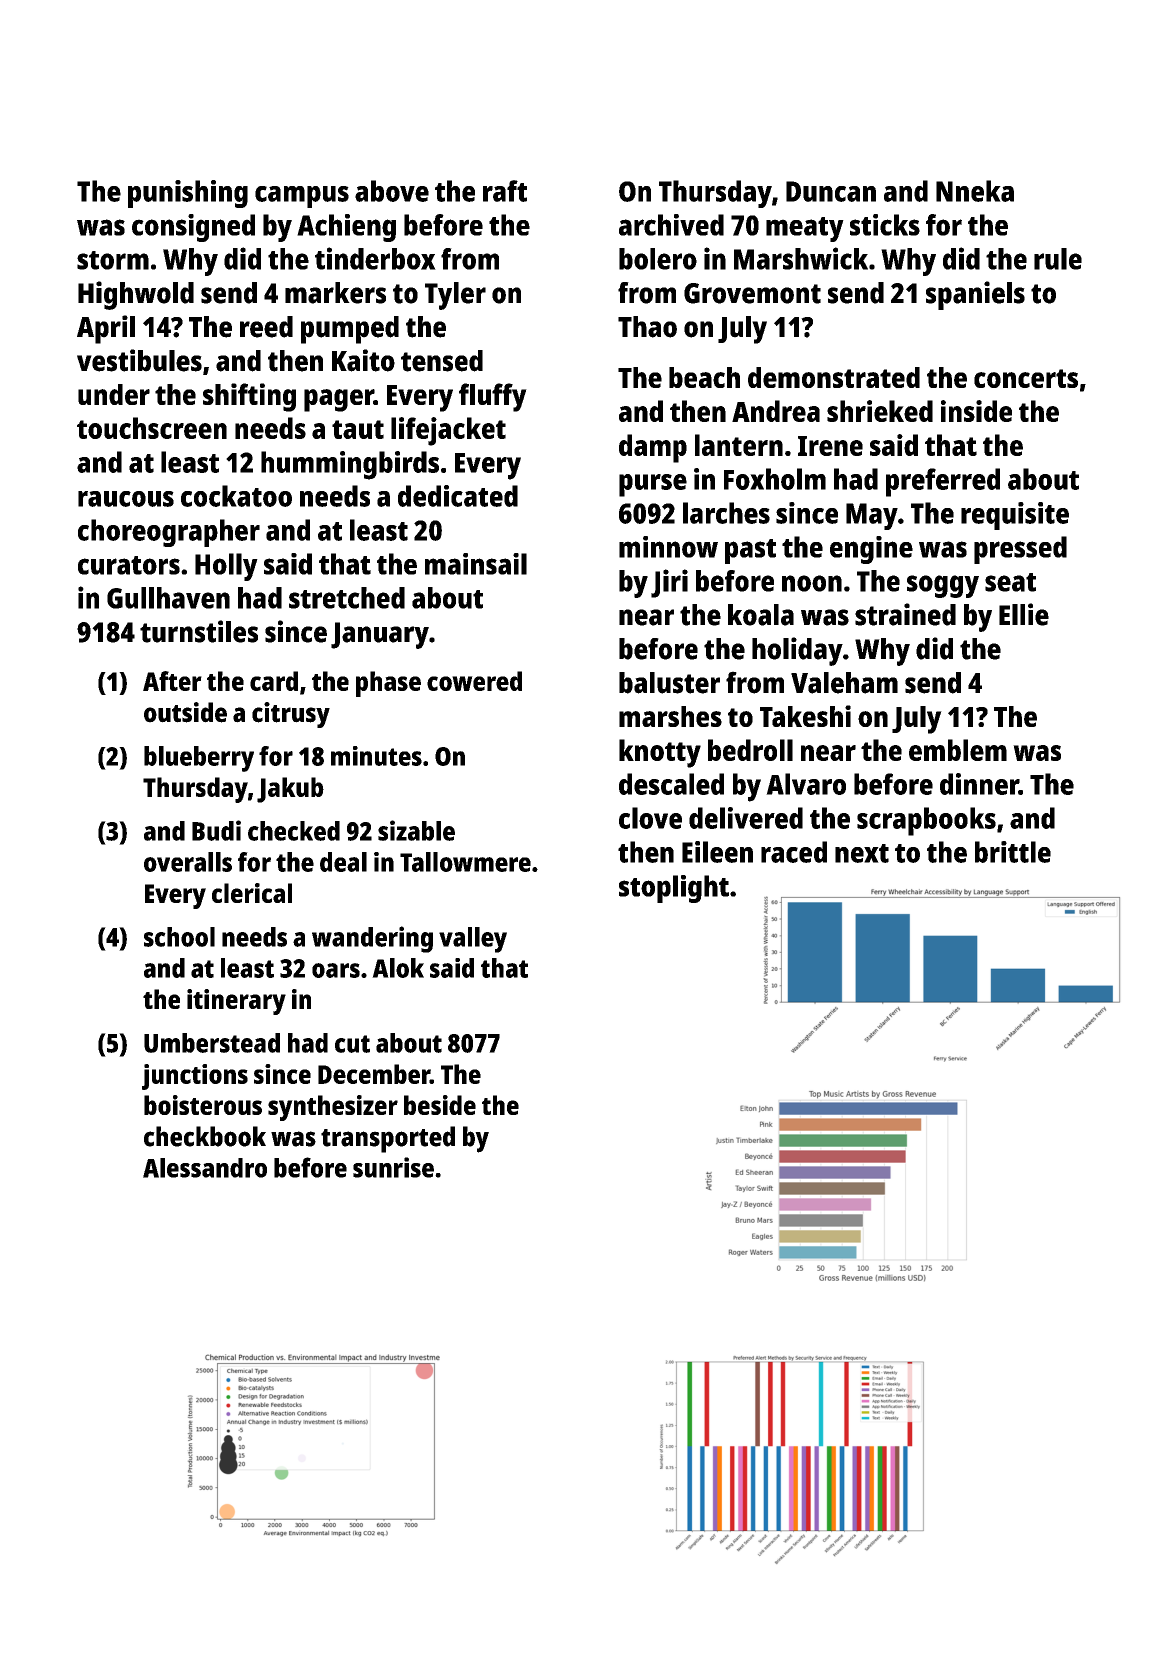 The width and height of the page is (1165, 1654). Describe the element at coordinates (455, 296) in the page. I see `Tyler` at that location.
